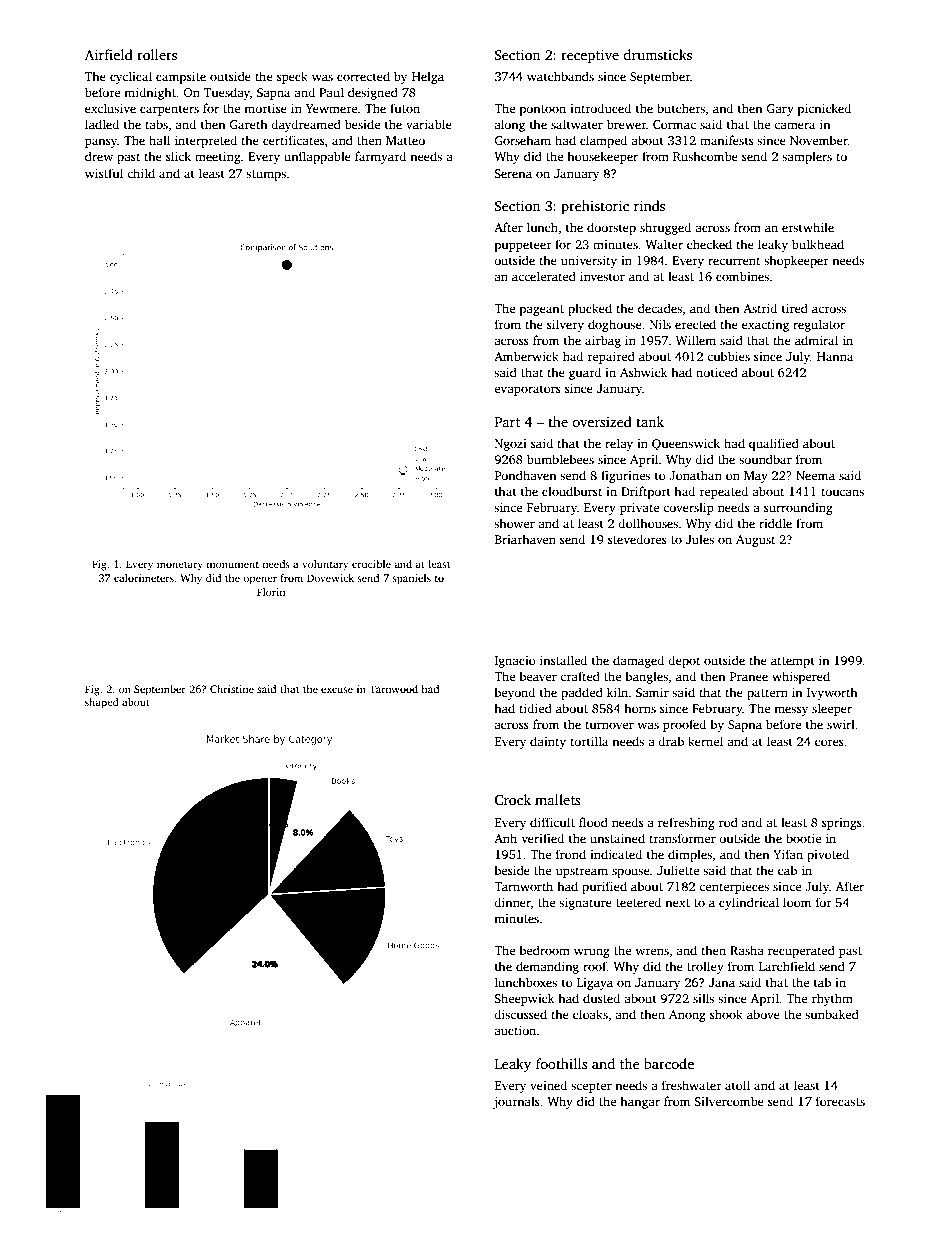  I want to click on sills, so click(703, 998).
